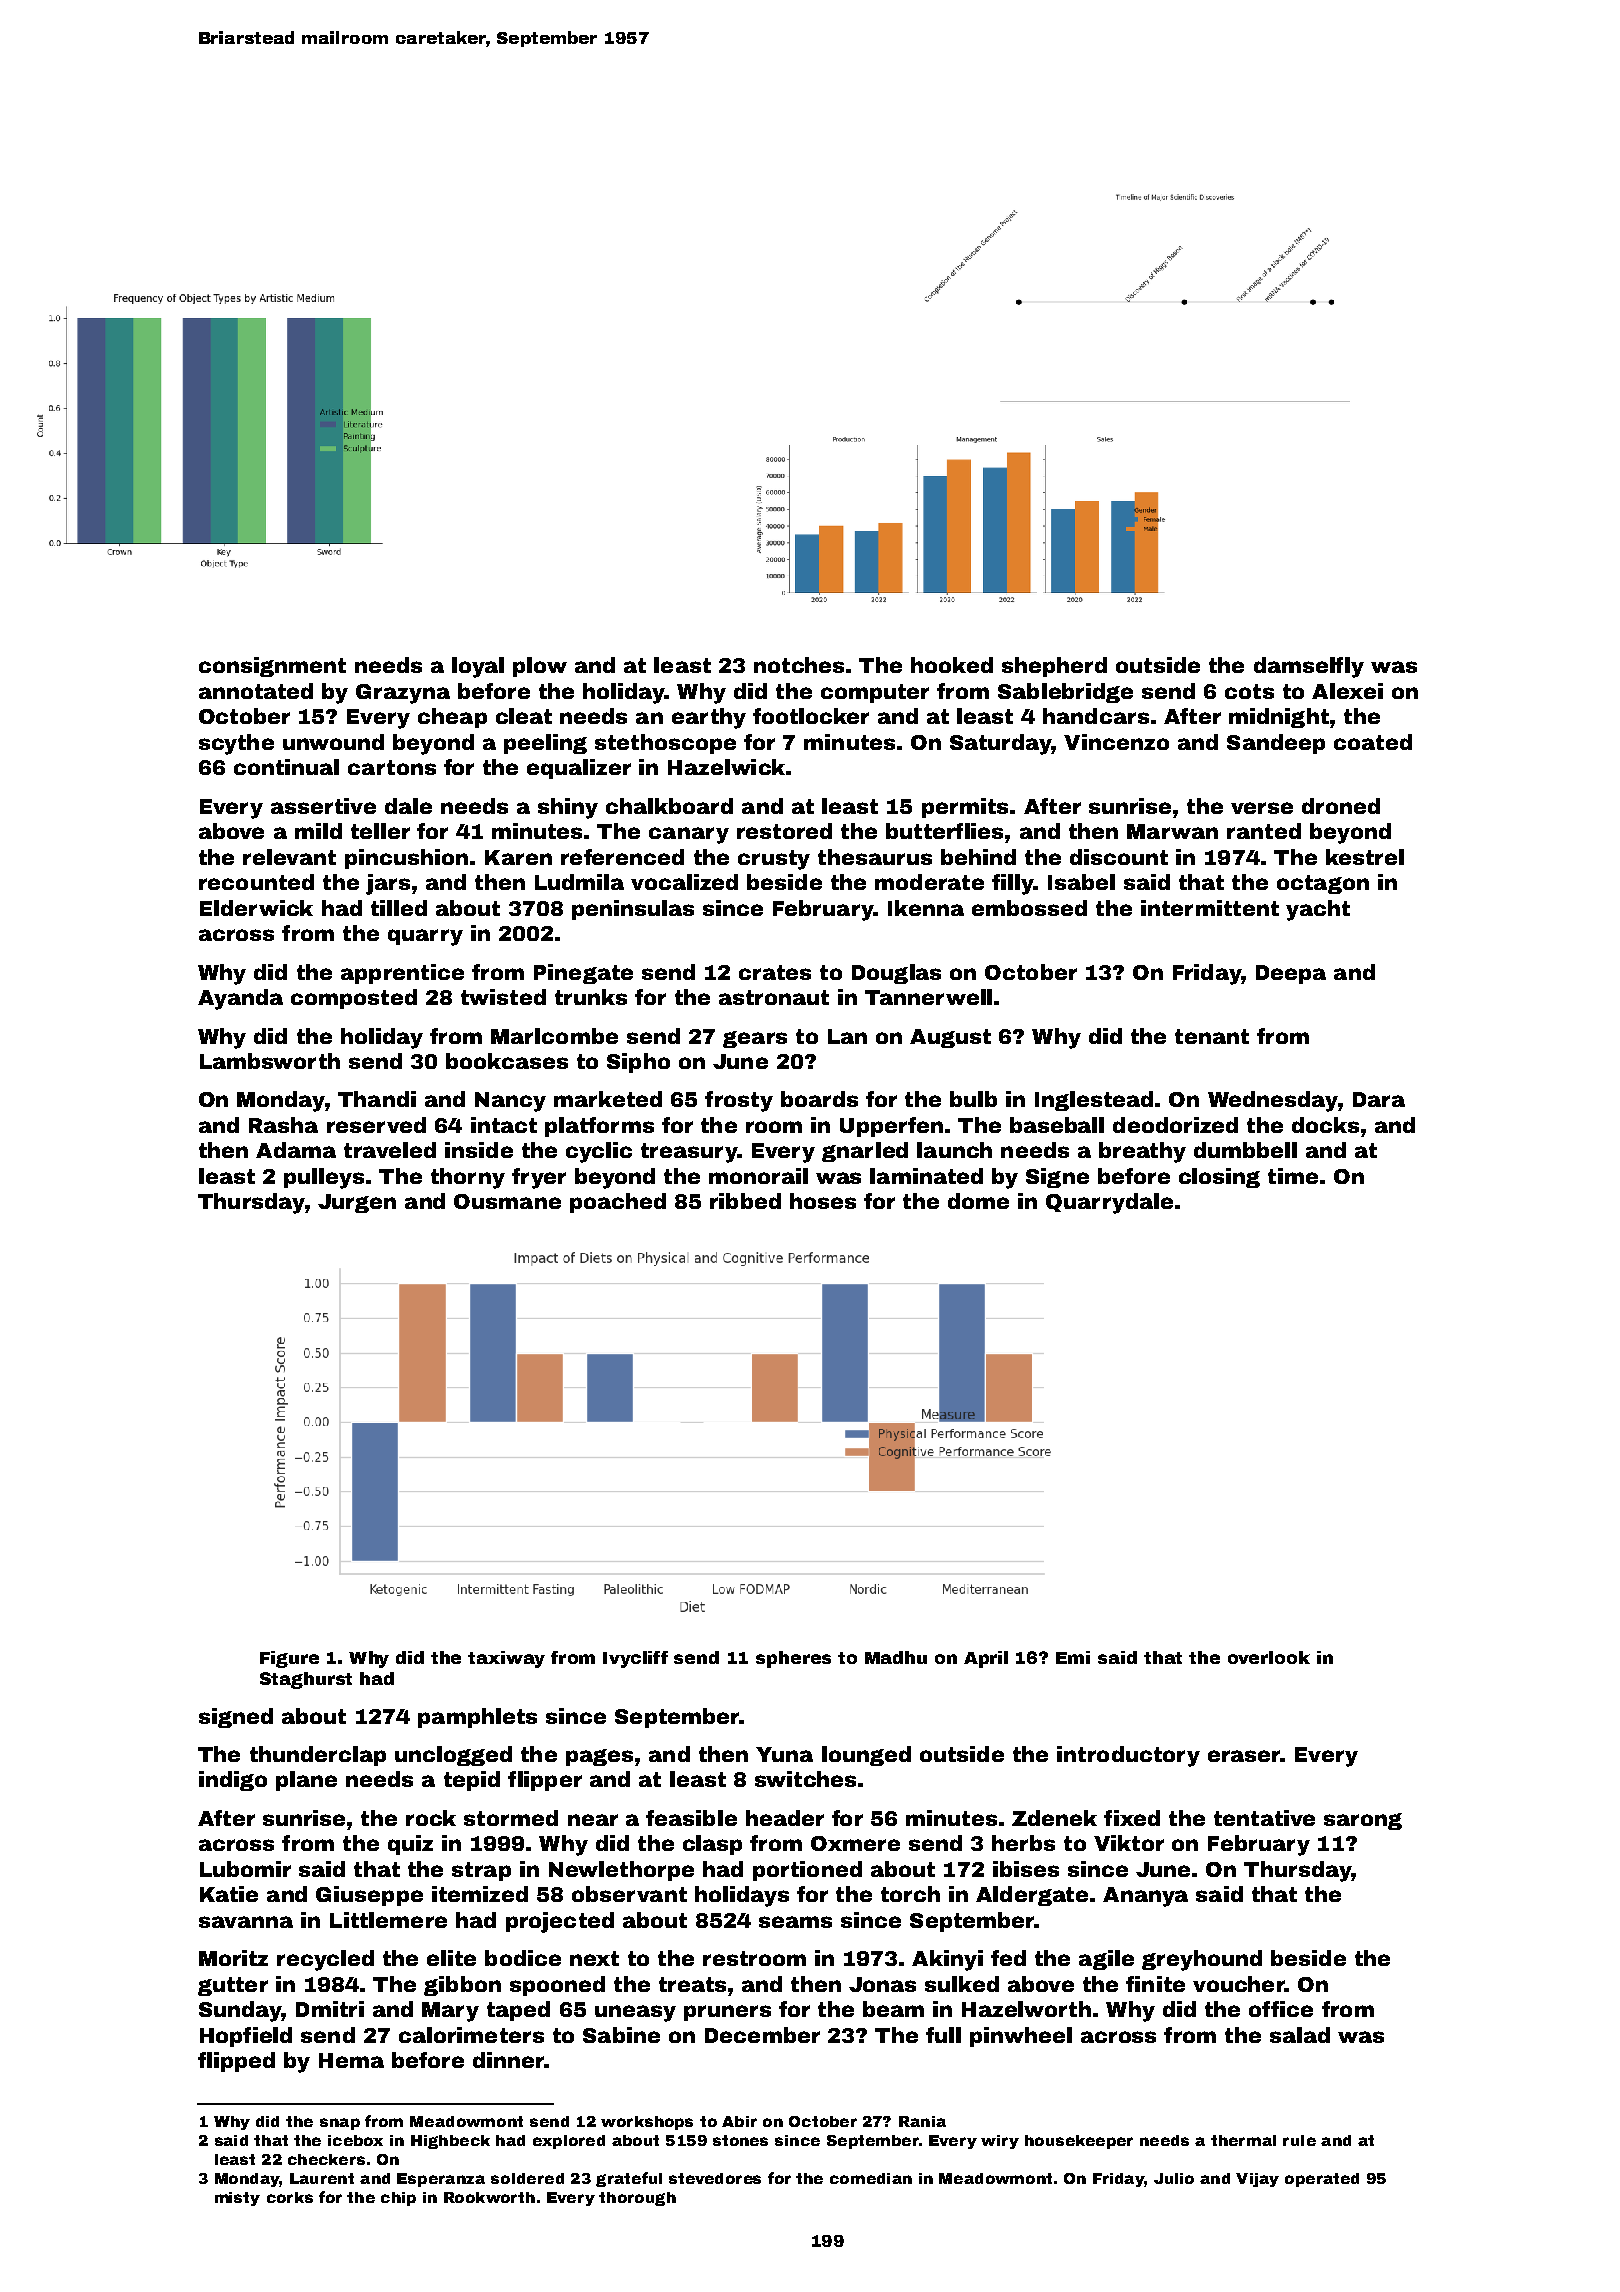 Image resolution: width=1620 pixels, height=2292 pixels. I want to click on assertive, so click(323, 806).
